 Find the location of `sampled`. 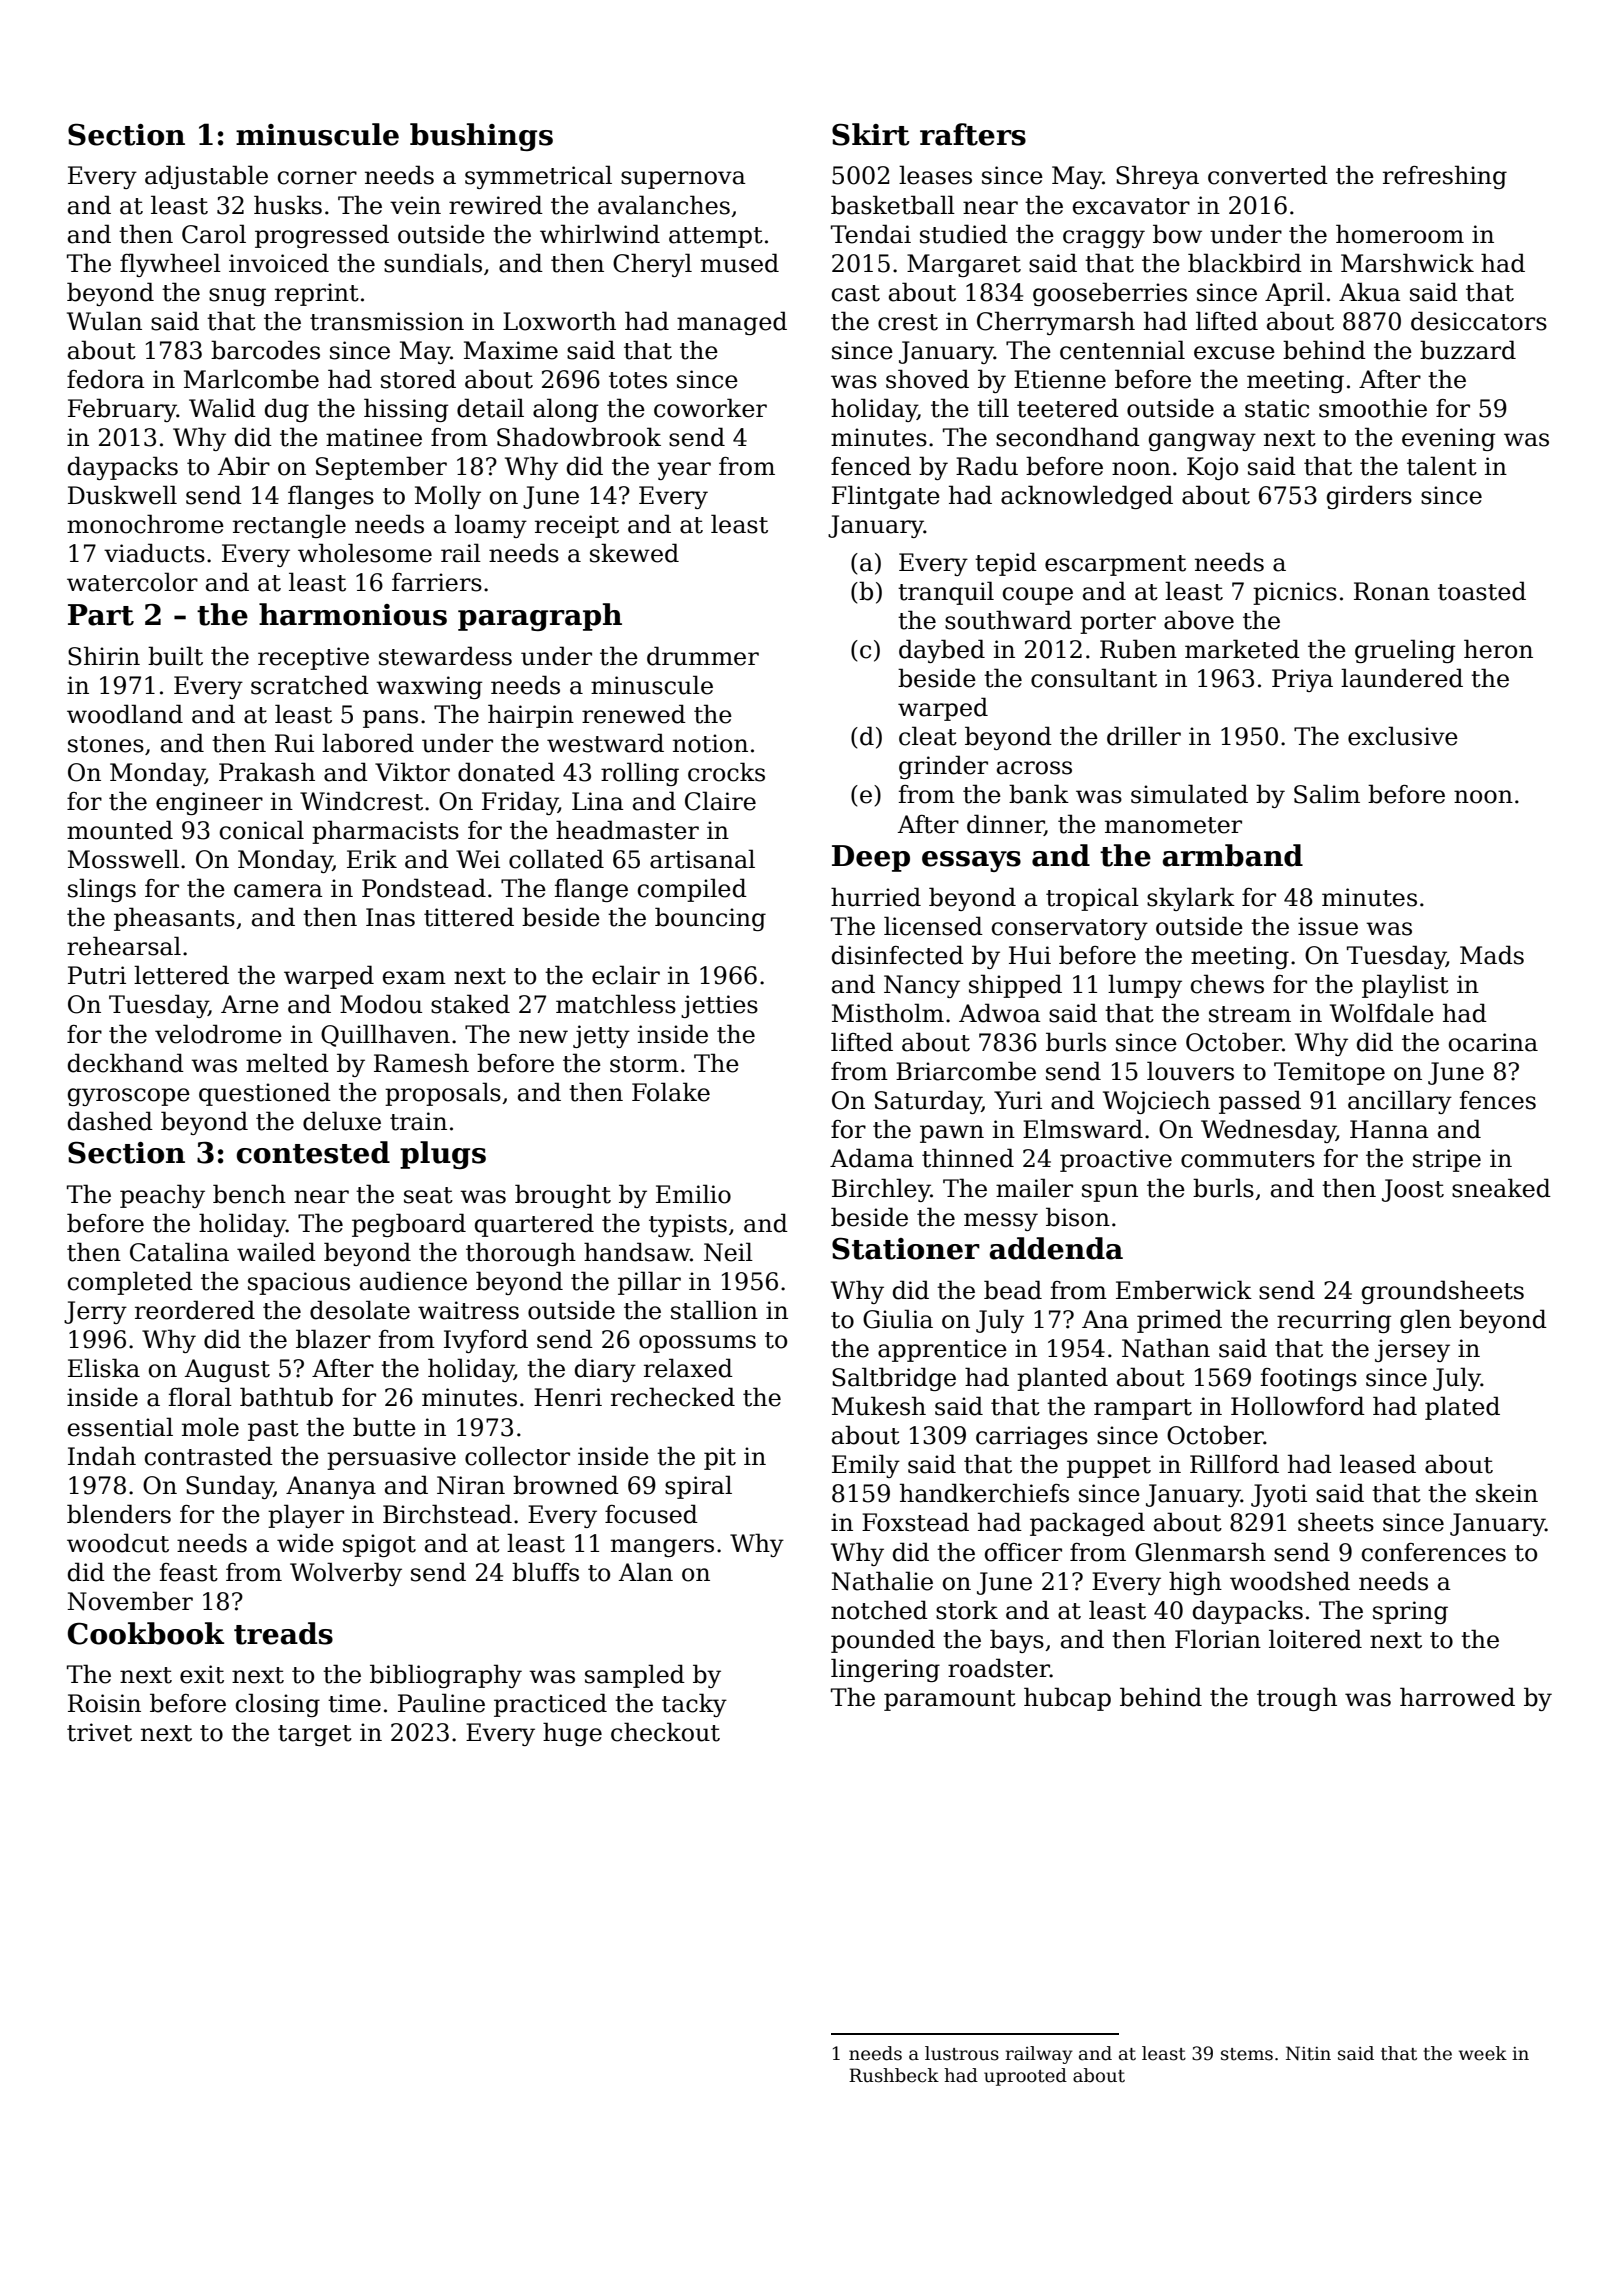

sampled is located at coordinates (635, 1676).
